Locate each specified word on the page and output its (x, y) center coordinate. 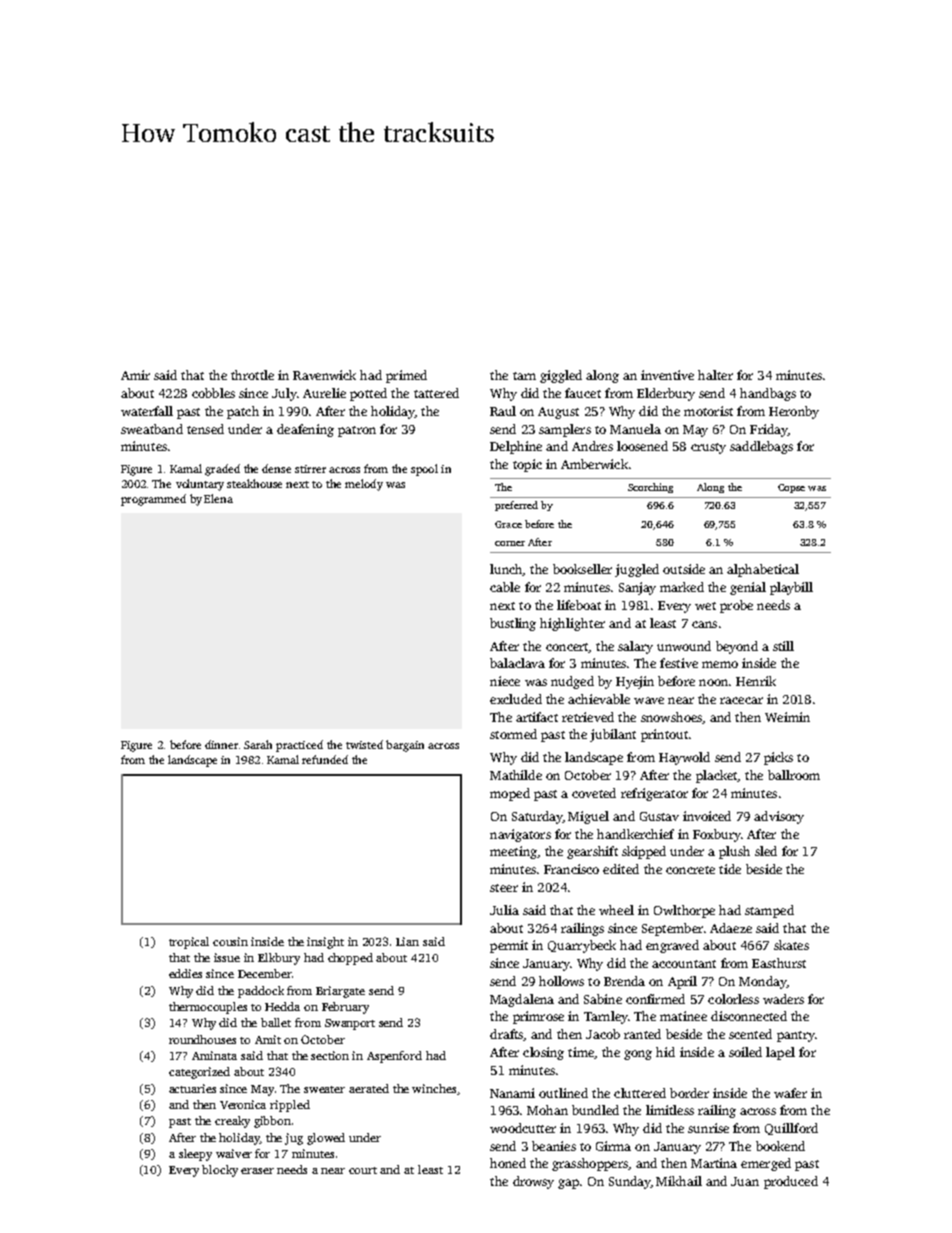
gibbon (272, 1122)
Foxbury (717, 835)
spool (424, 470)
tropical (189, 943)
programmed (153, 500)
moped (510, 794)
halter (715, 375)
